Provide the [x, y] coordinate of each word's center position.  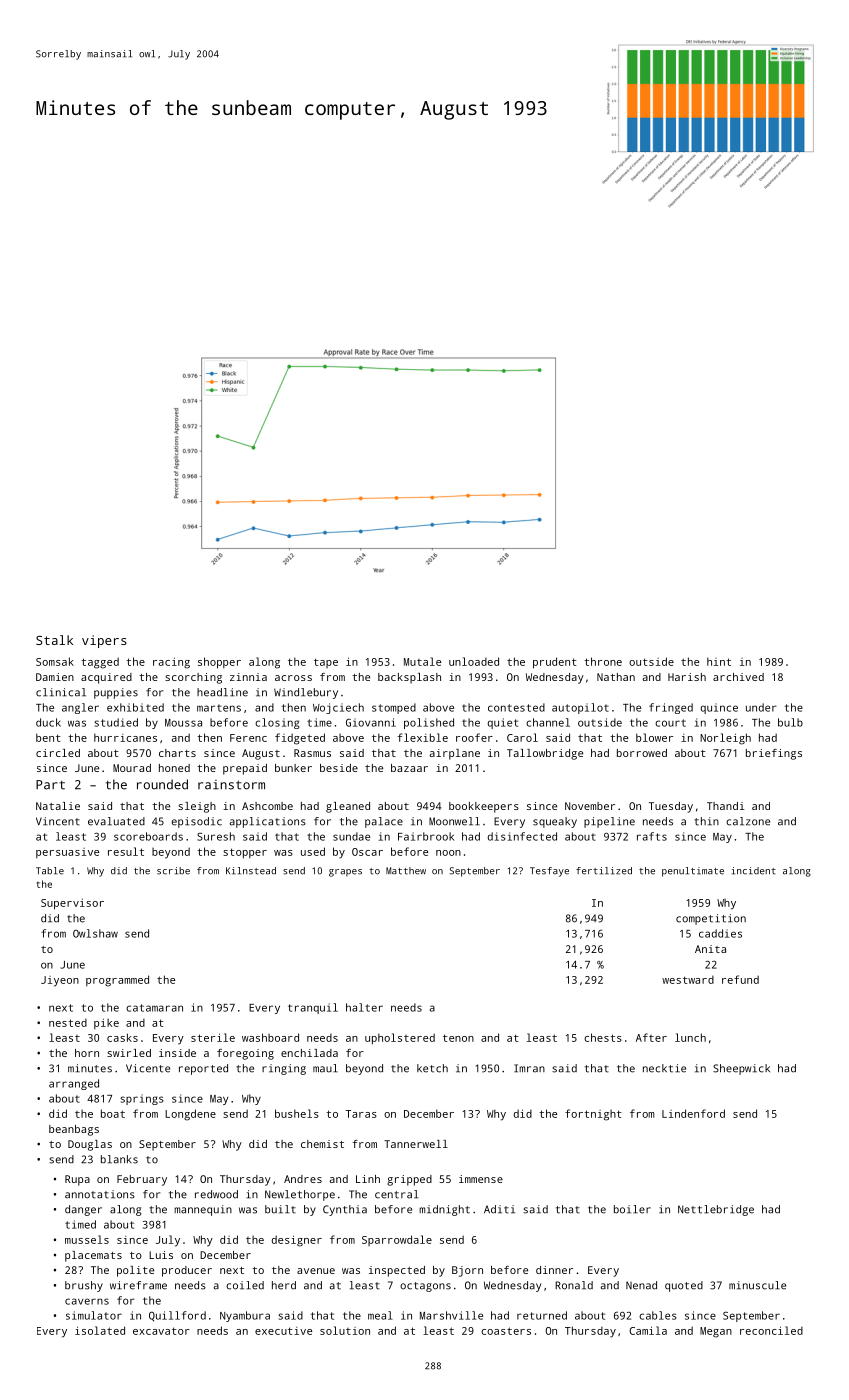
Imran [529, 1068]
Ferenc [248, 738]
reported [203, 1069]
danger [83, 1210]
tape [326, 663]
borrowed [642, 753]
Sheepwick [741, 1069]
